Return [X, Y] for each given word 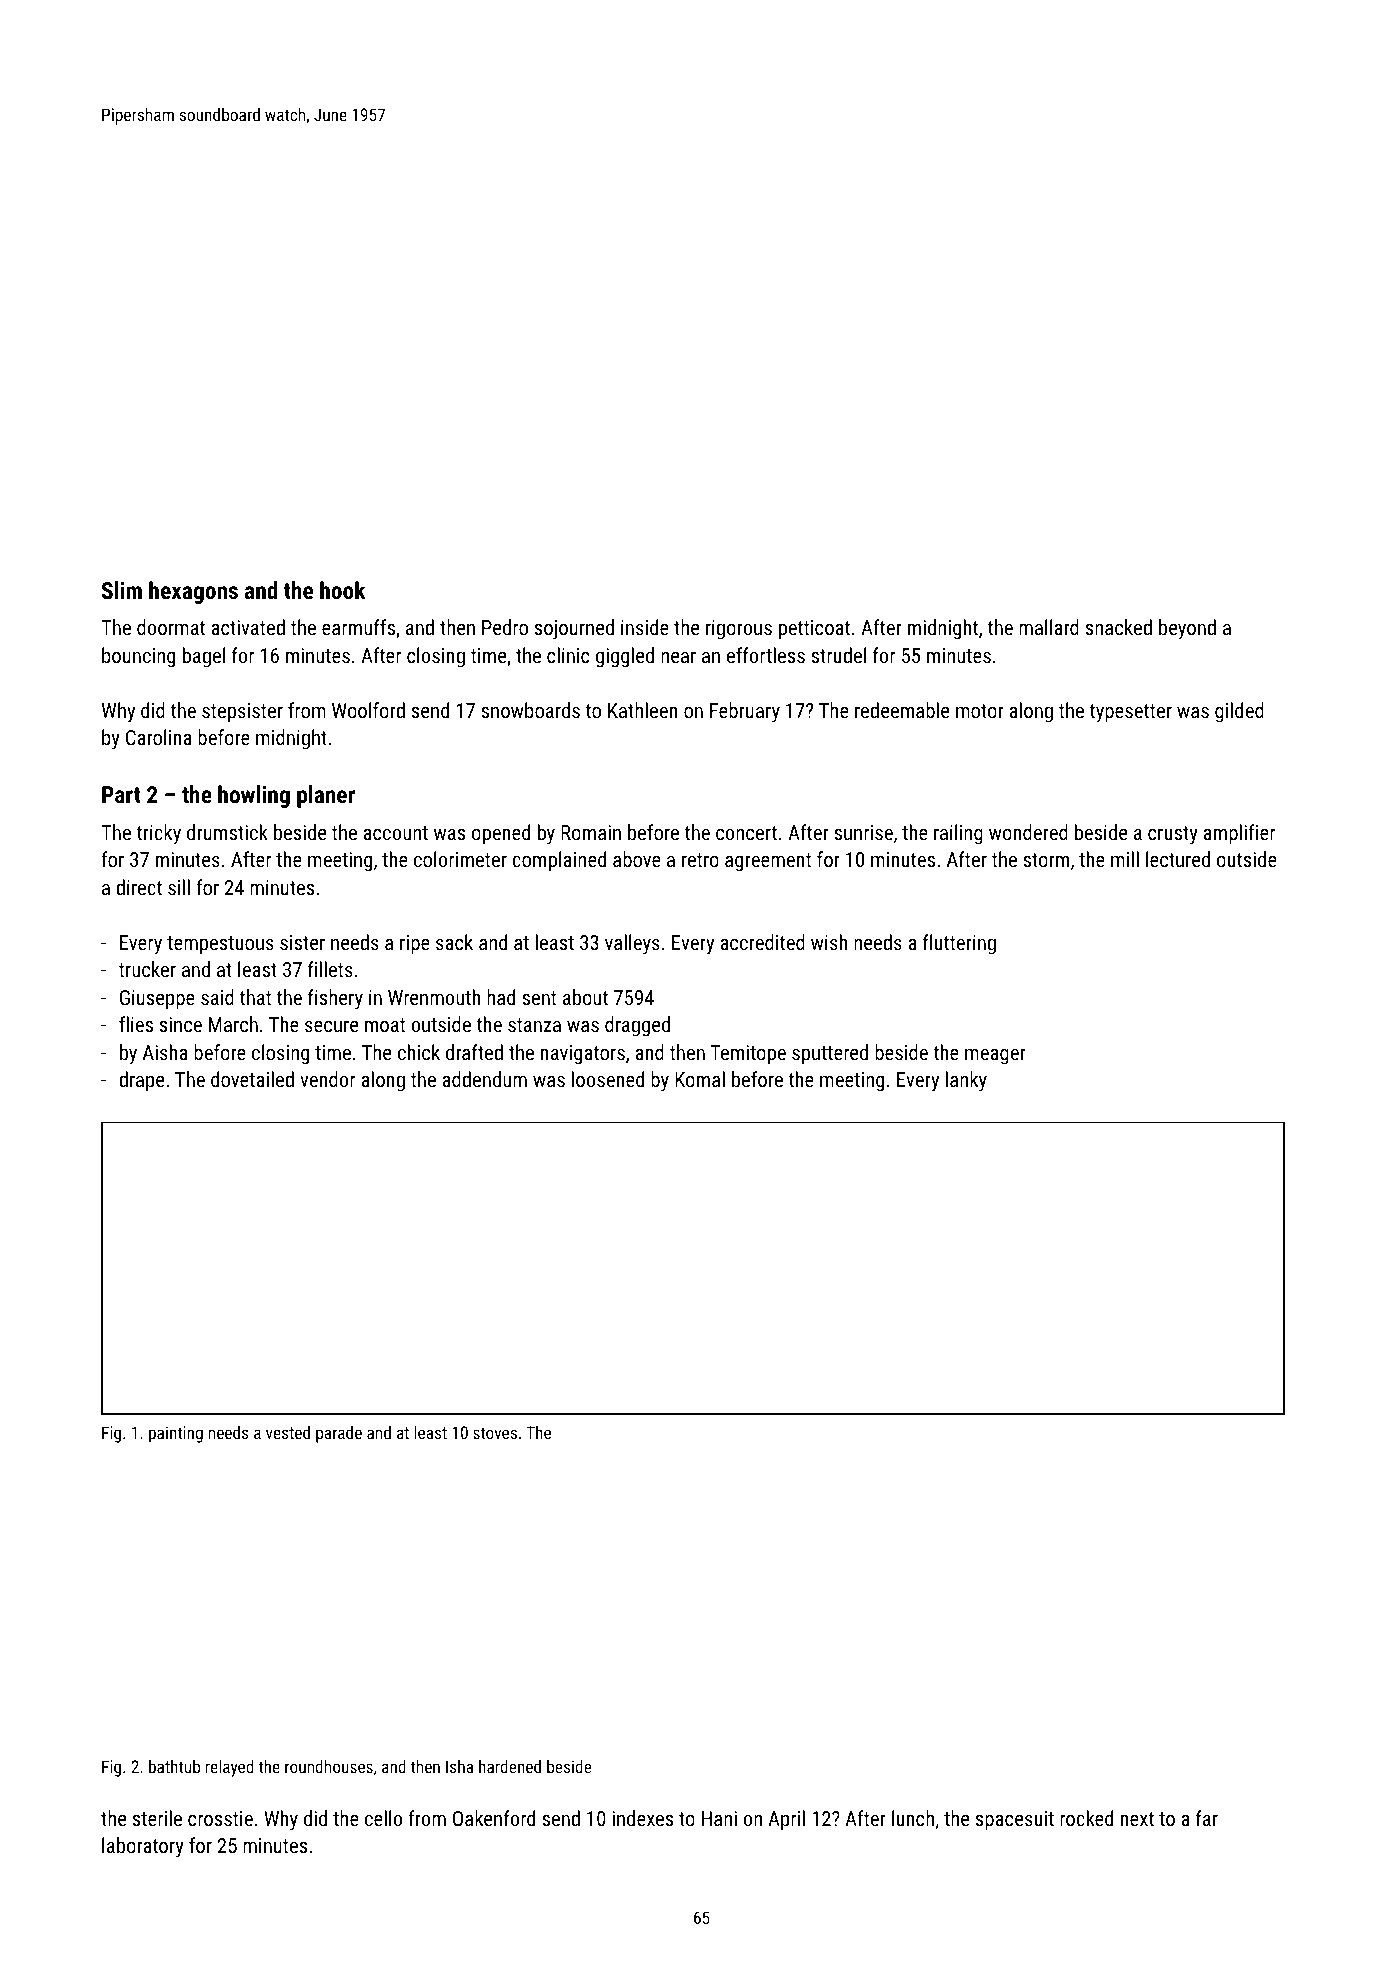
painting [176, 1434]
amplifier [1239, 834]
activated [248, 627]
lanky [966, 1081]
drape [141, 1081]
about [585, 997]
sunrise [863, 832]
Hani [719, 1818]
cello [383, 1818]
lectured [1178, 859]
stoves [495, 1433]
